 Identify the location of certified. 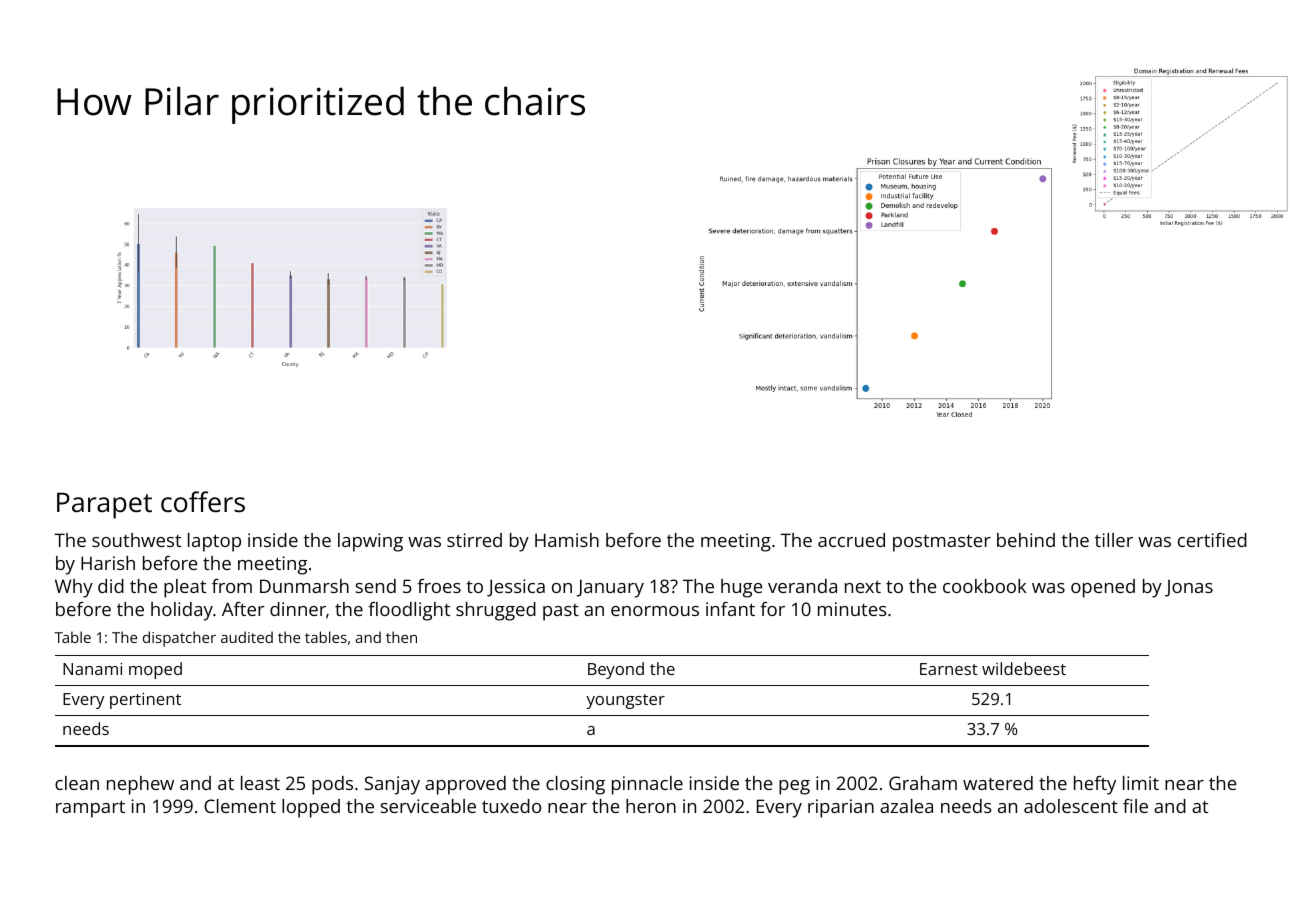
(1212, 540).
